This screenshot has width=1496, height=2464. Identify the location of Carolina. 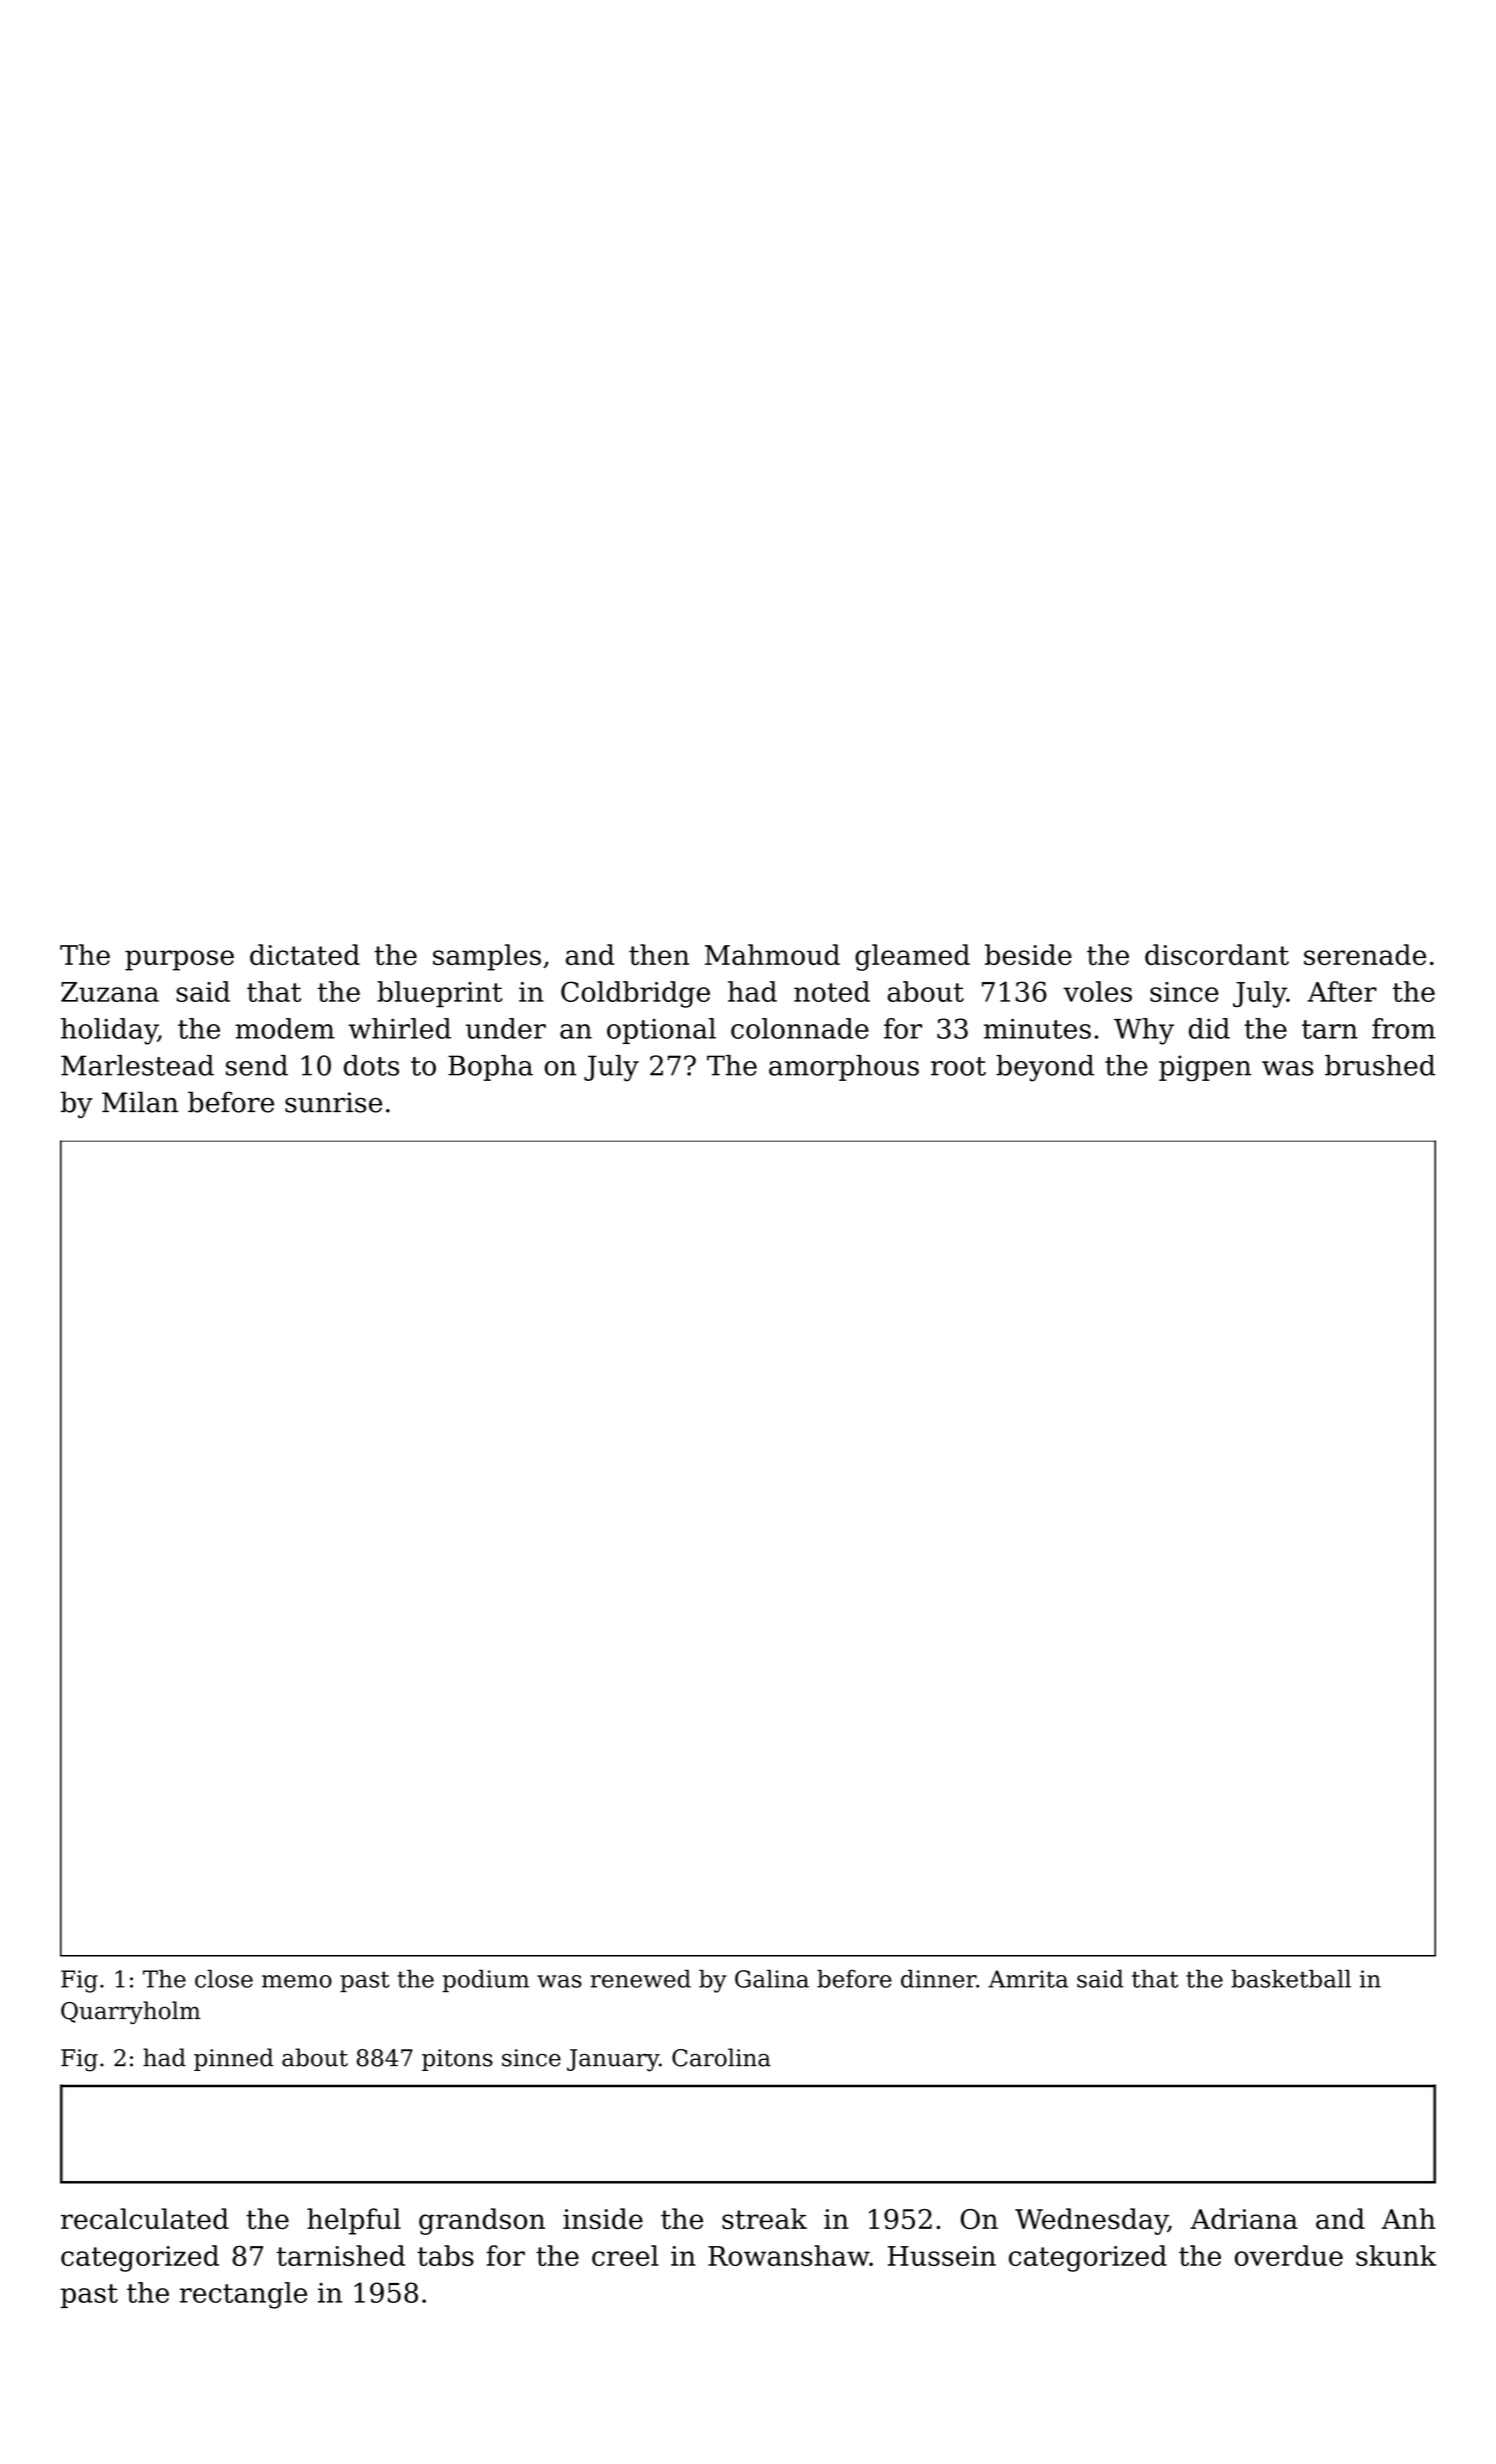
(721, 2057).
